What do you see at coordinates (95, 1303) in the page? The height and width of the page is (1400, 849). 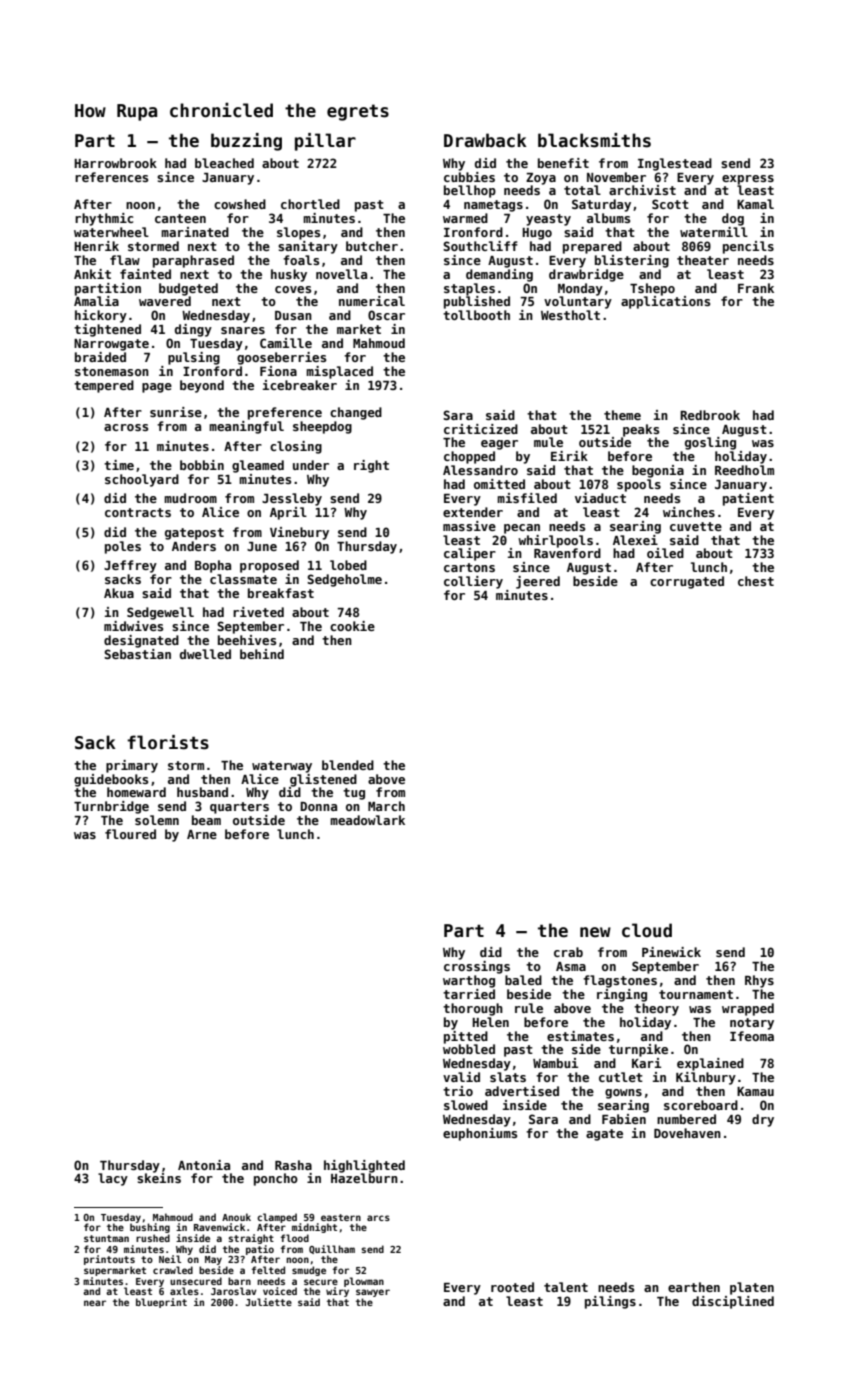 I see `near` at bounding box center [95, 1303].
